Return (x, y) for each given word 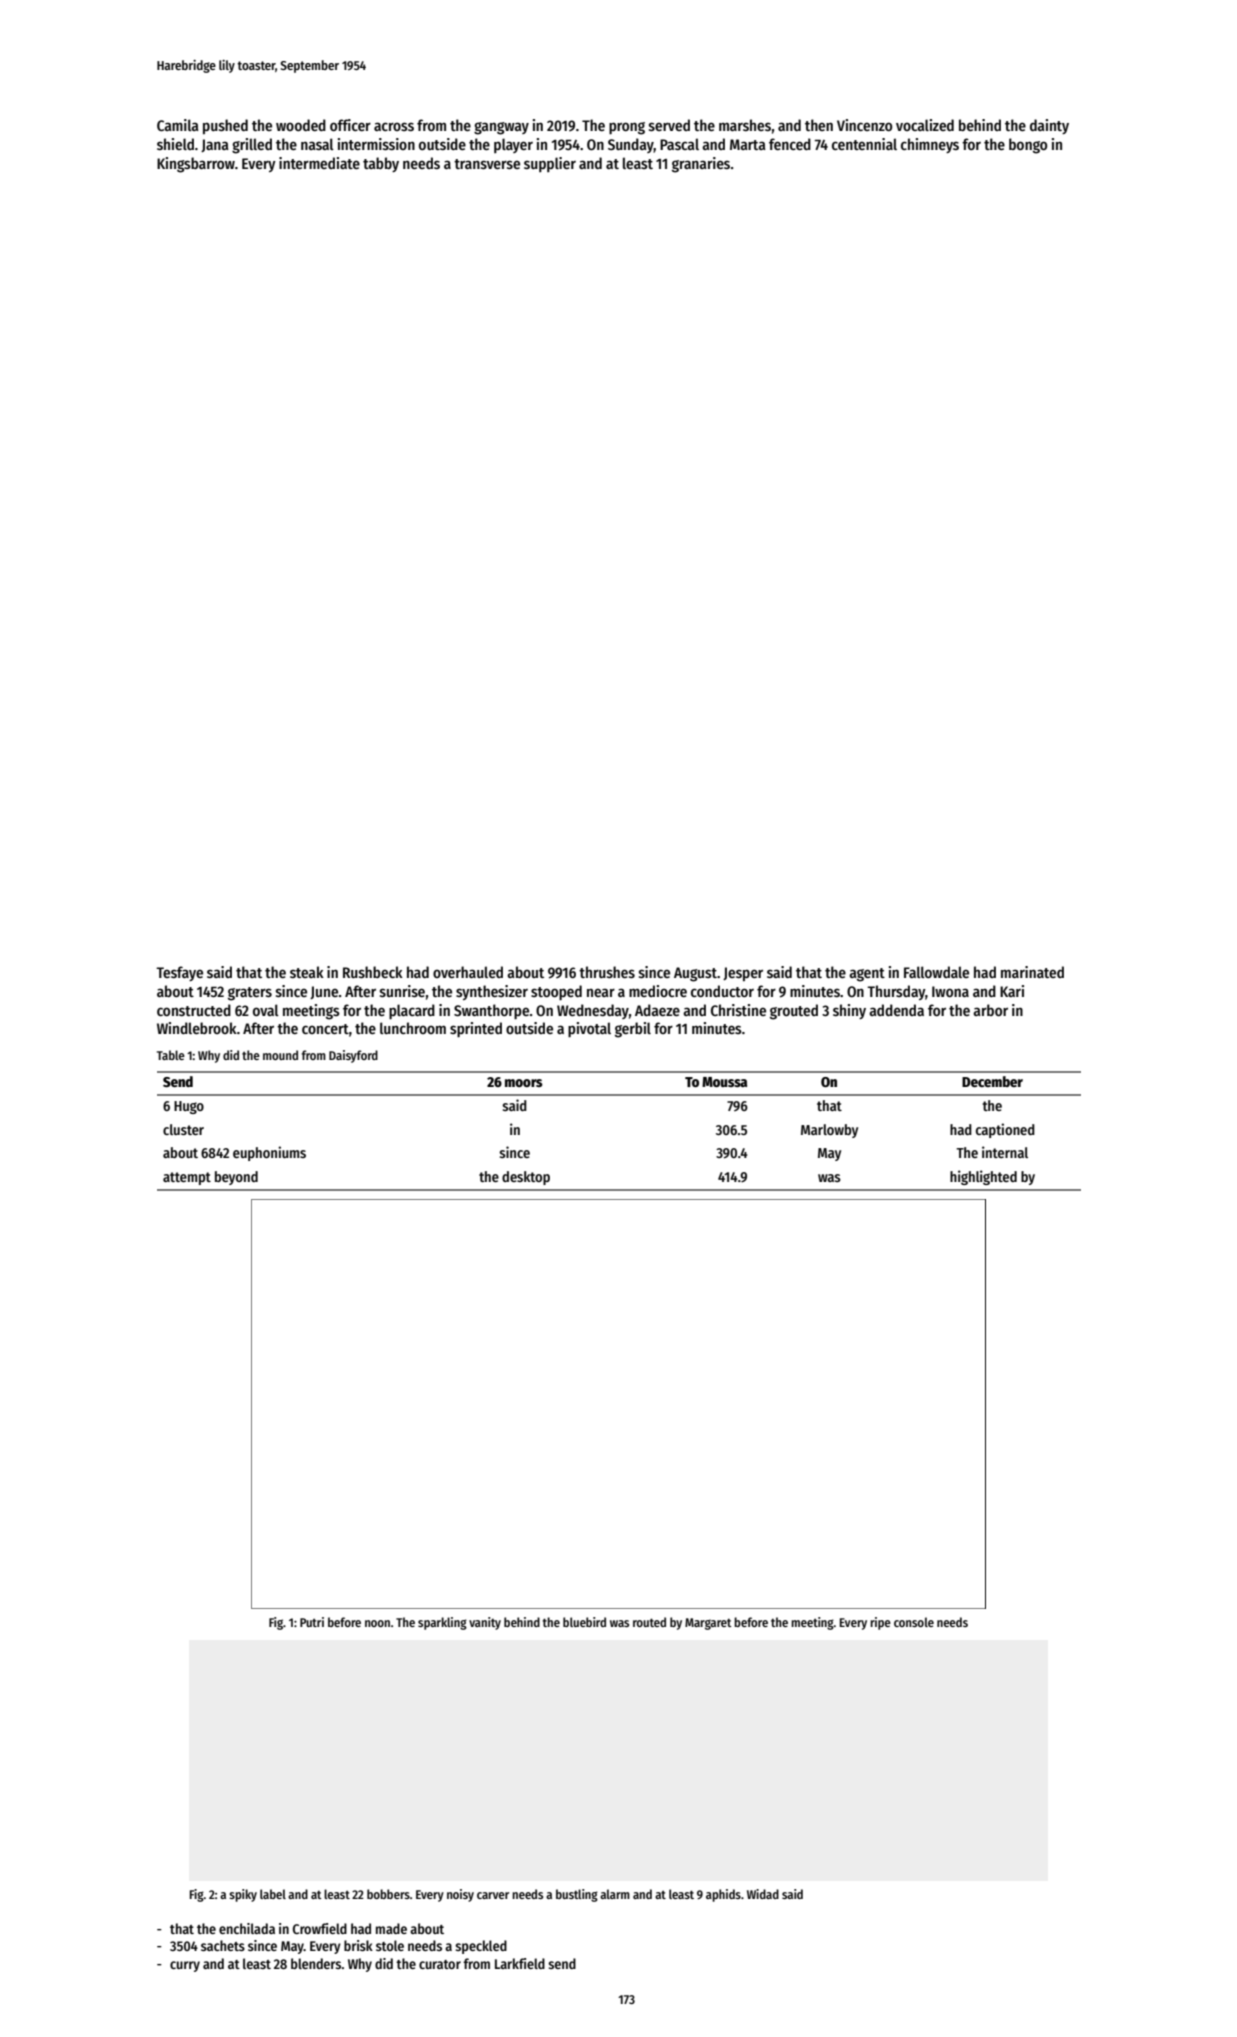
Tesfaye (179, 973)
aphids (723, 1895)
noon (377, 1623)
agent (867, 975)
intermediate (319, 163)
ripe (880, 1623)
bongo (1028, 146)
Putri (312, 1622)
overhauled (468, 972)
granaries (701, 165)
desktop (526, 1178)
